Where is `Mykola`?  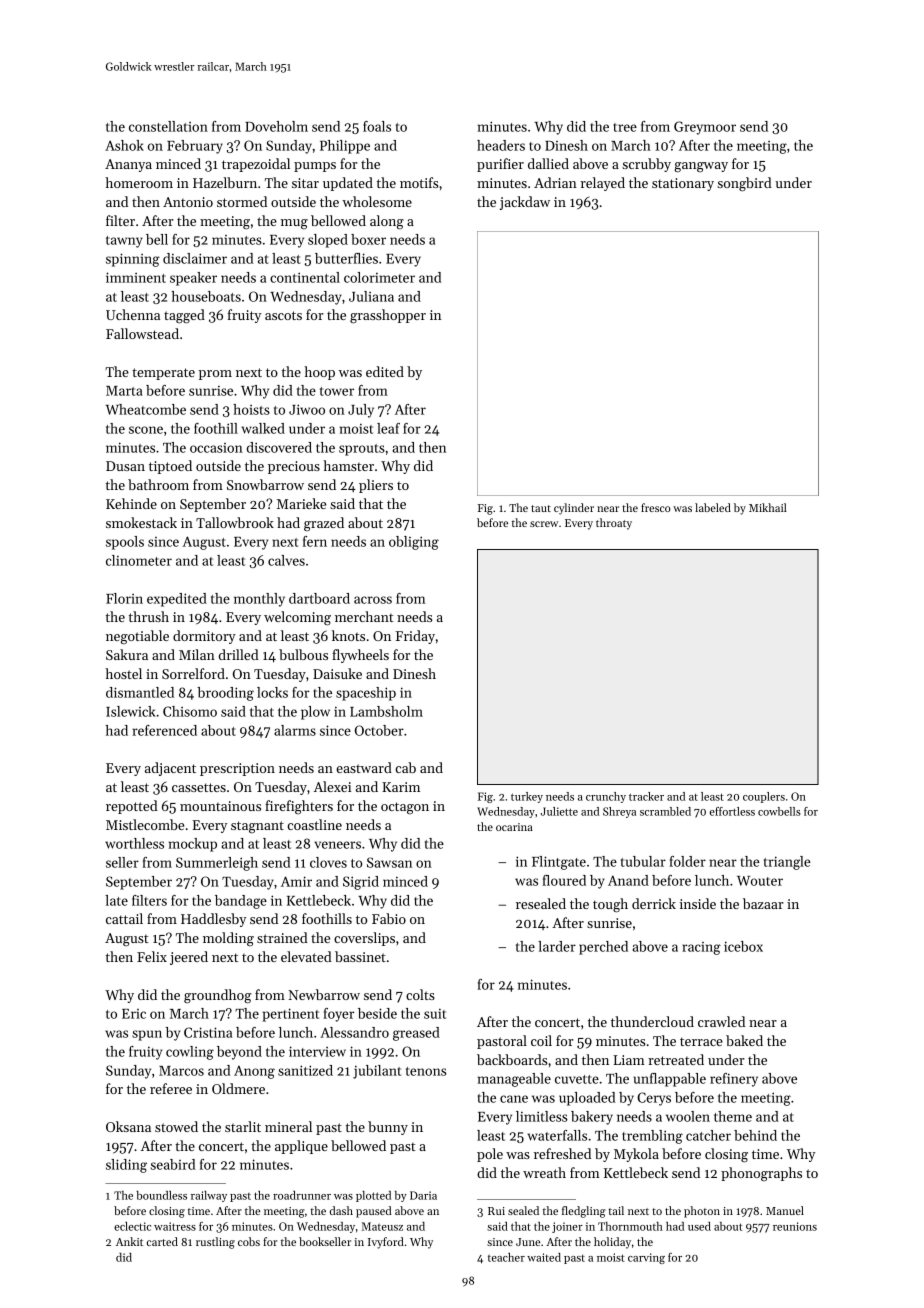
Mykola is located at coordinates (636, 1155).
